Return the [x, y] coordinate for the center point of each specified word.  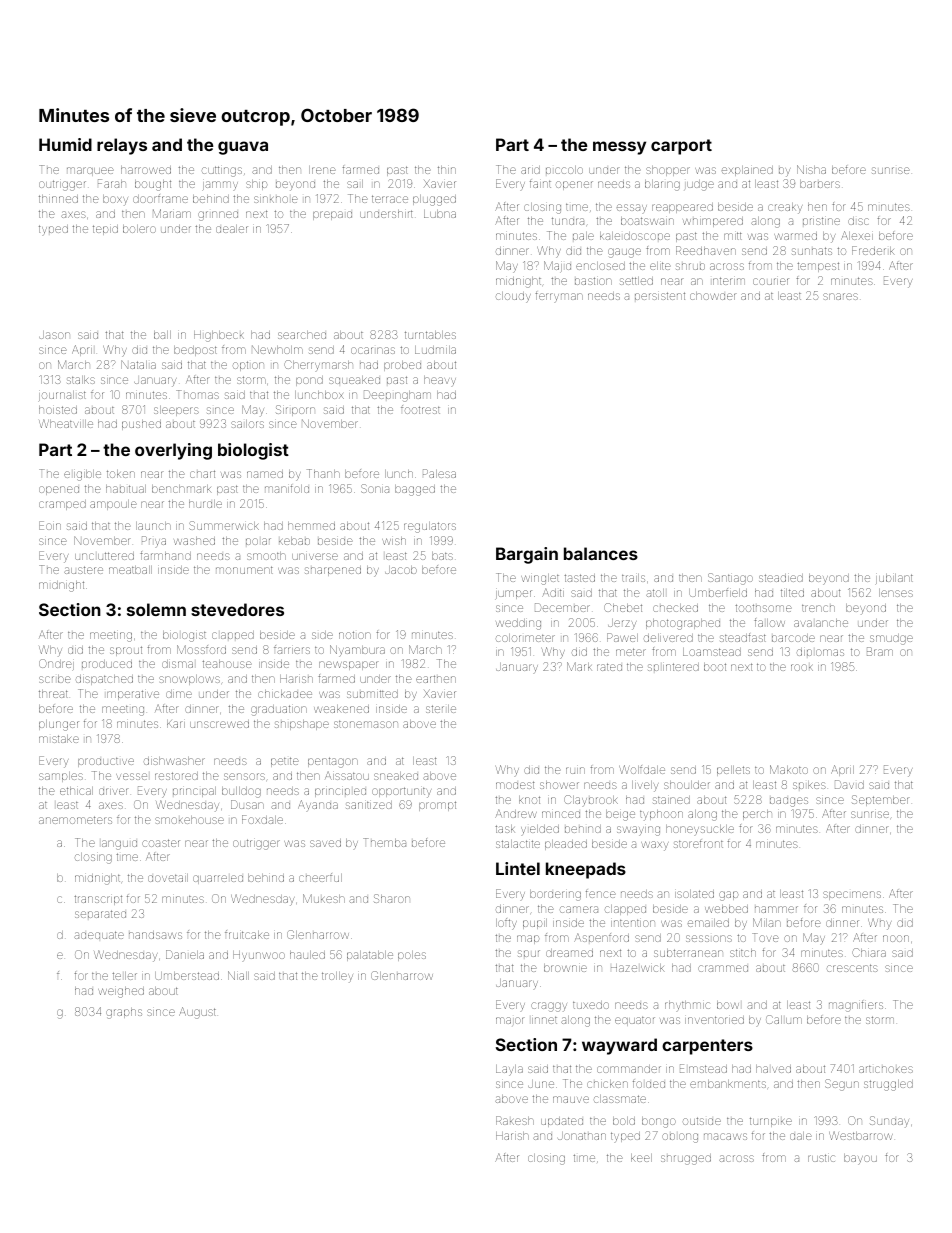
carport [681, 147]
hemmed [311, 526]
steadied [781, 578]
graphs [124, 1013]
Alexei [857, 235]
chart [202, 474]
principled [340, 792]
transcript [98, 900]
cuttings [222, 171]
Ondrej [56, 664]
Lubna [440, 214]
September [880, 800]
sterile [441, 709]
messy [619, 148]
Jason [54, 335]
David [849, 784]
